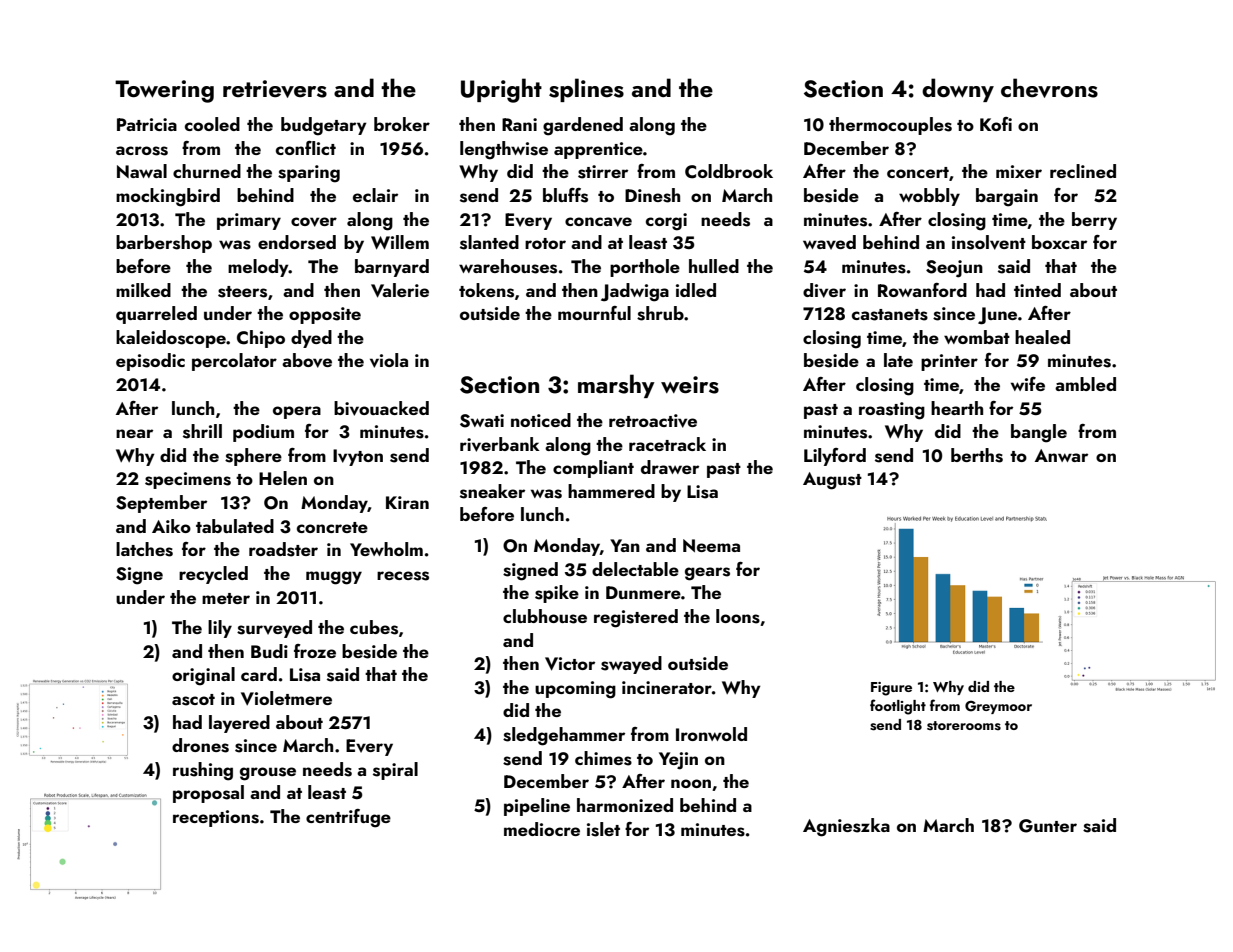  I want to click on Victor, so click(570, 664).
